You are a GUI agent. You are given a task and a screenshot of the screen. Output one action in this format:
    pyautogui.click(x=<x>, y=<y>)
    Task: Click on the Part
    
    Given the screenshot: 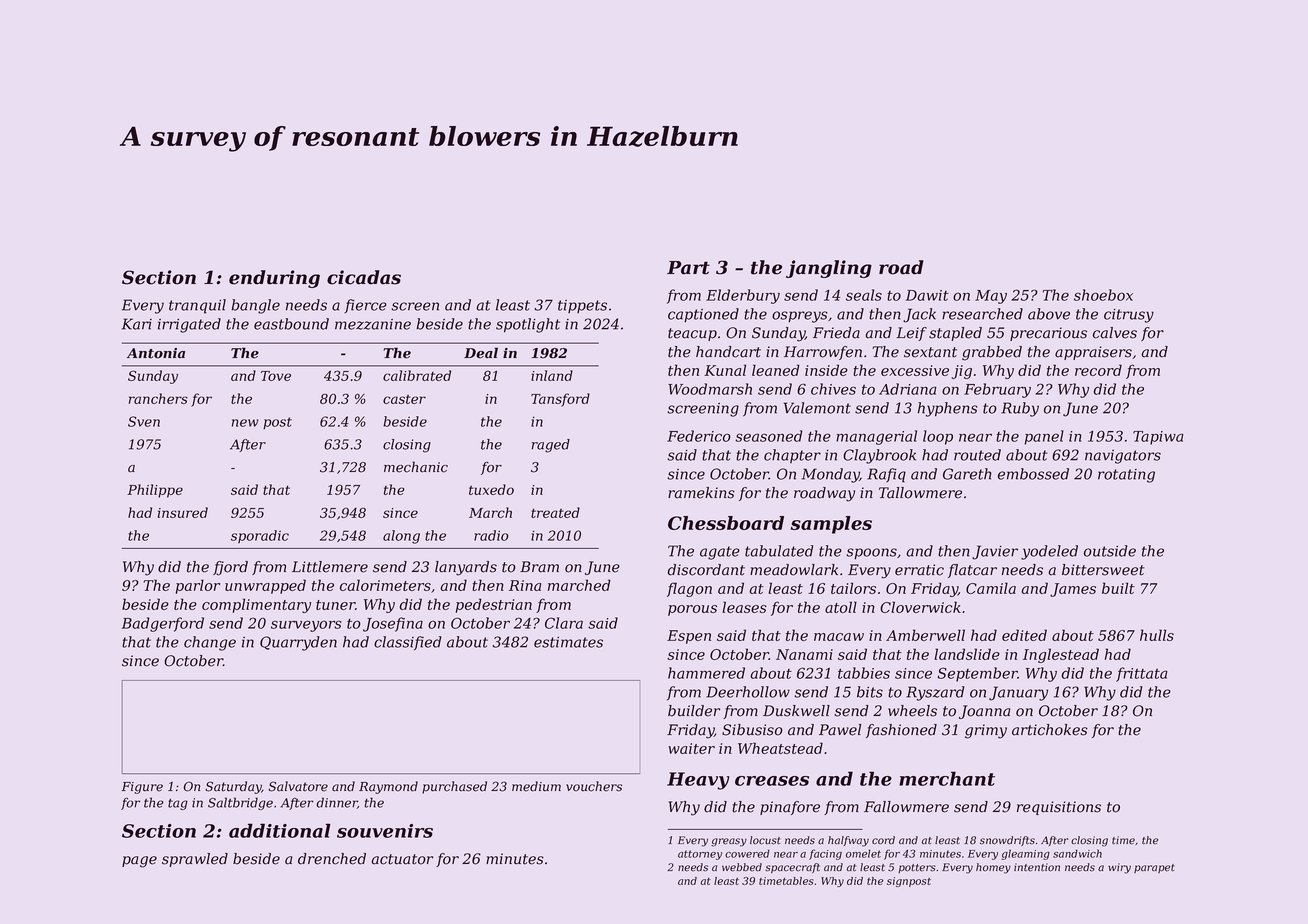 What is the action you would take?
    pyautogui.click(x=688, y=268)
